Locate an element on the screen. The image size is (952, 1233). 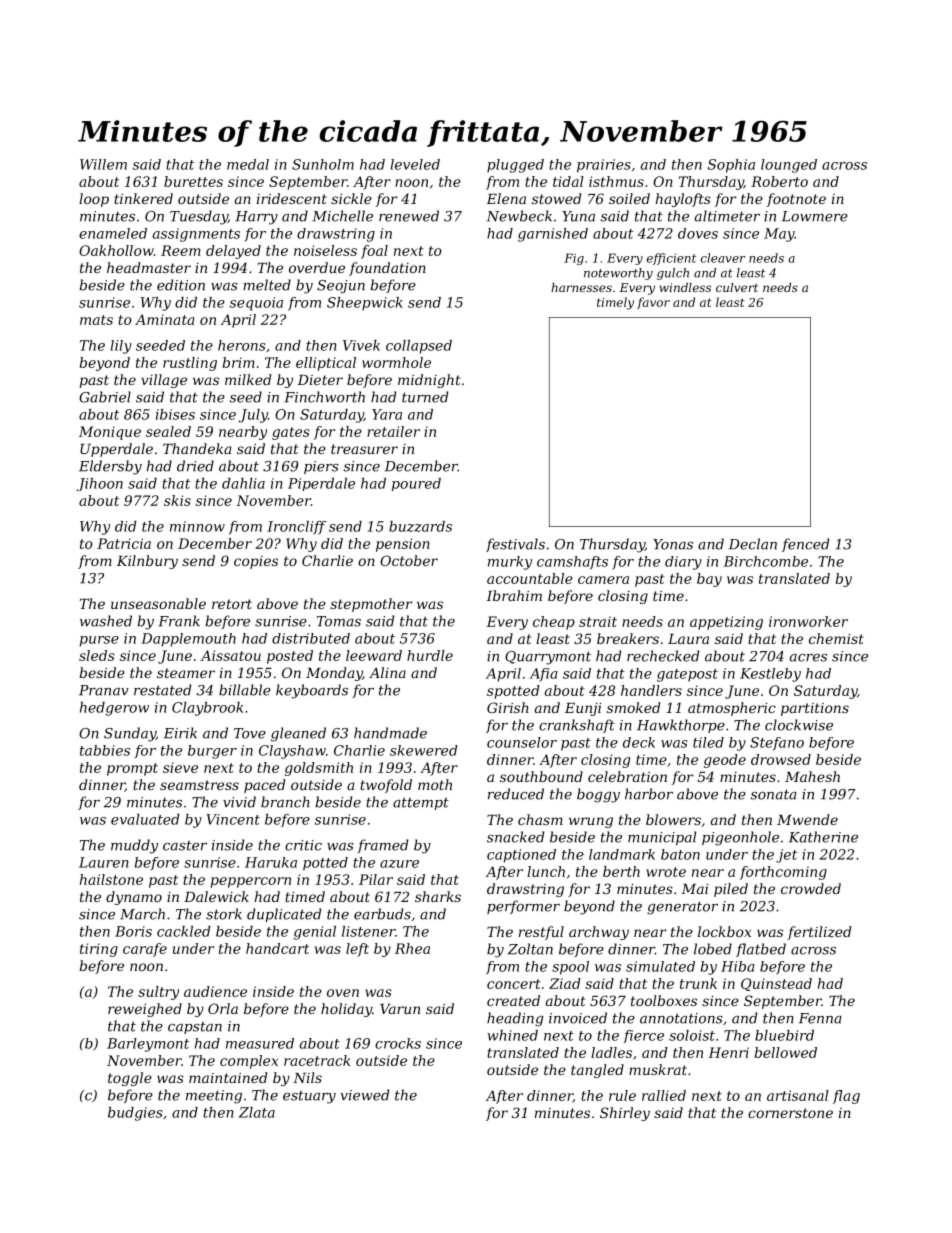
cornerstone is located at coordinates (790, 1113).
